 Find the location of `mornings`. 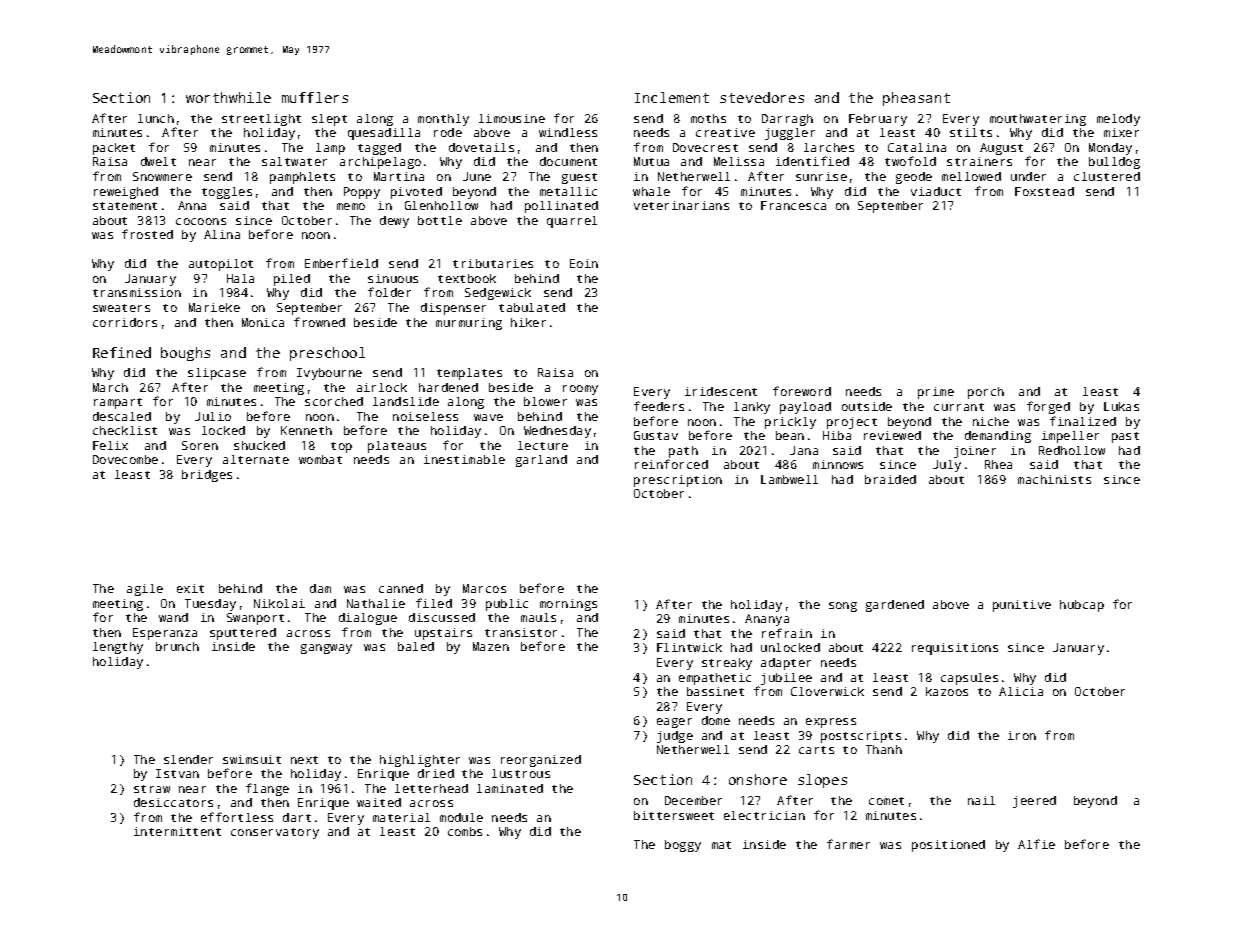

mornings is located at coordinates (568, 605).
